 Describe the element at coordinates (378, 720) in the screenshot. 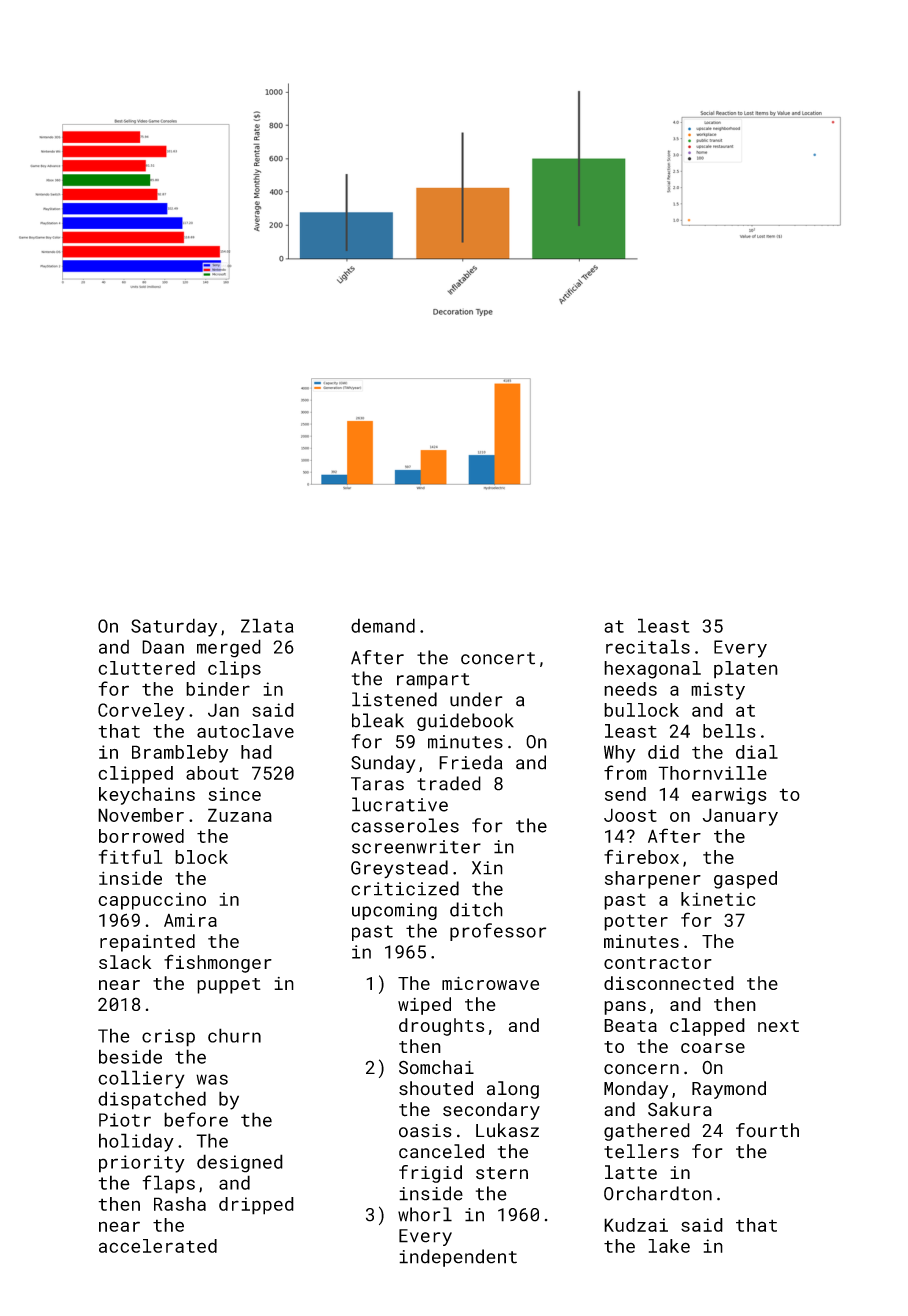

I see `bleak` at that location.
